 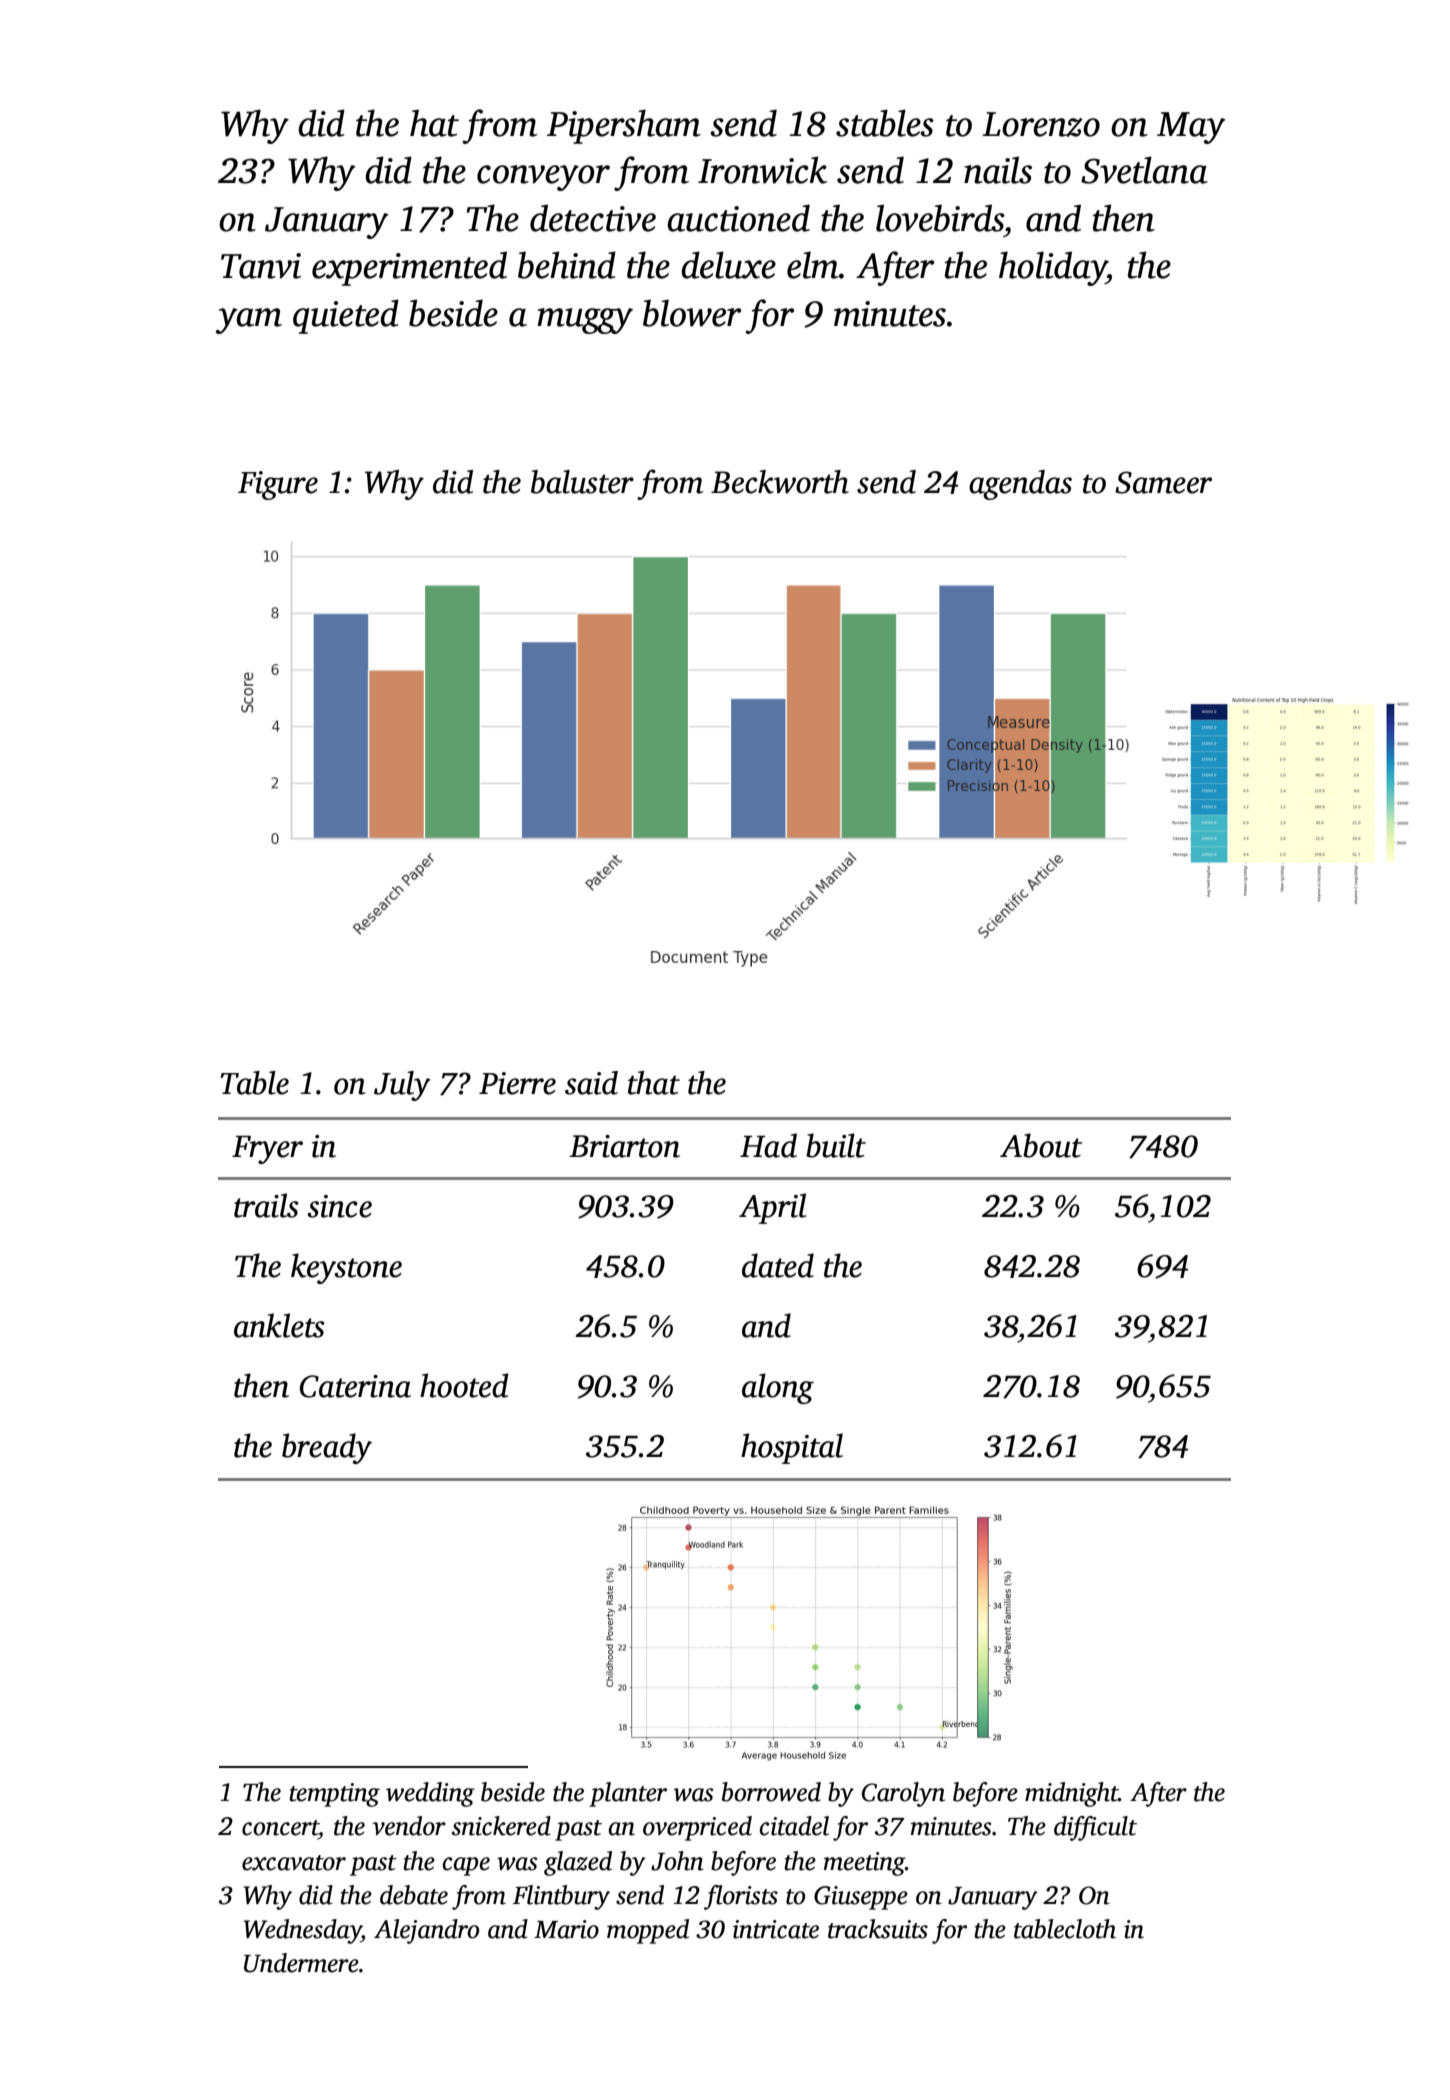 What do you see at coordinates (593, 218) in the document?
I see `detective` at bounding box center [593, 218].
